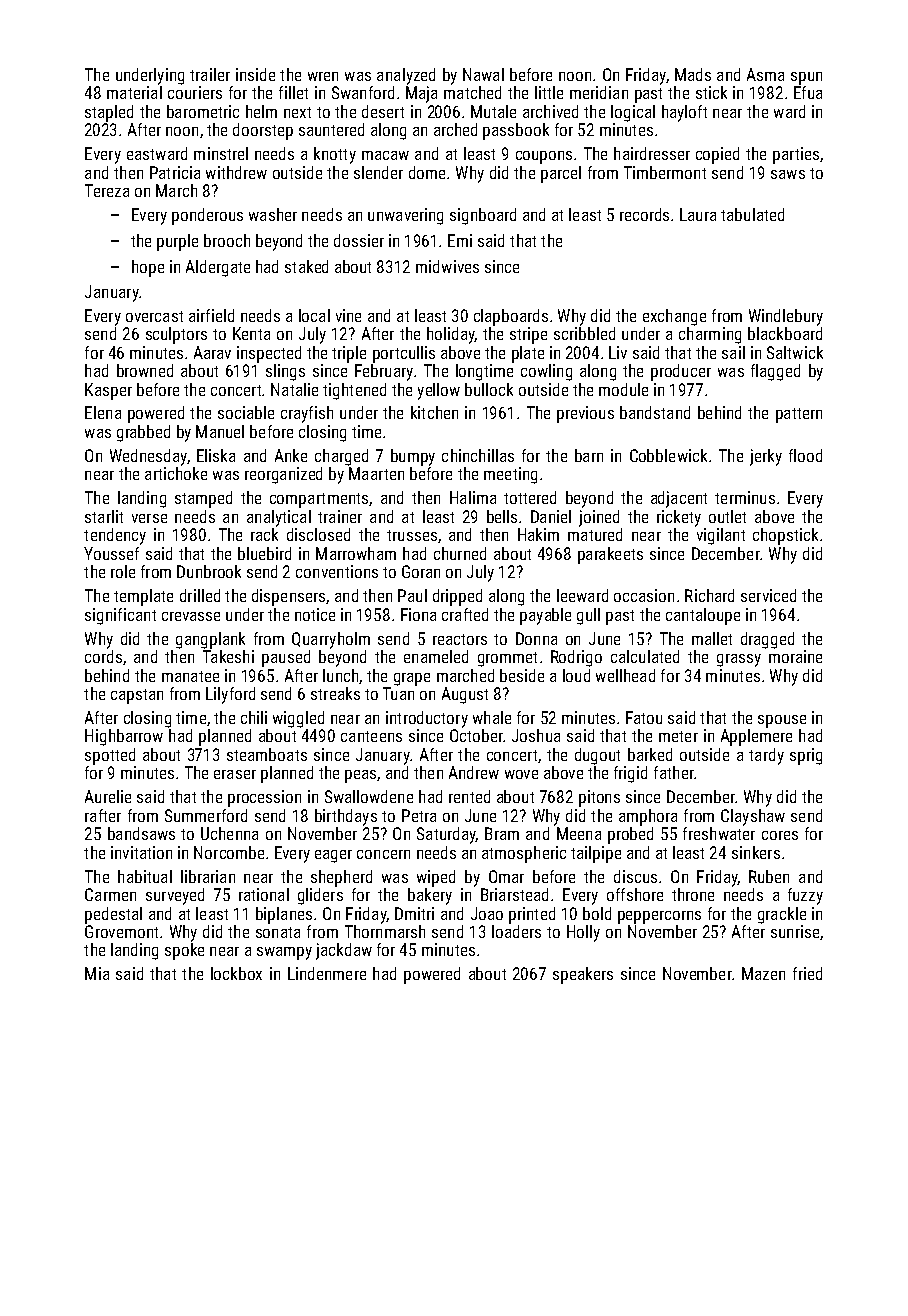 The width and height of the screenshot is (908, 1316). I want to click on clapboards, so click(511, 317).
